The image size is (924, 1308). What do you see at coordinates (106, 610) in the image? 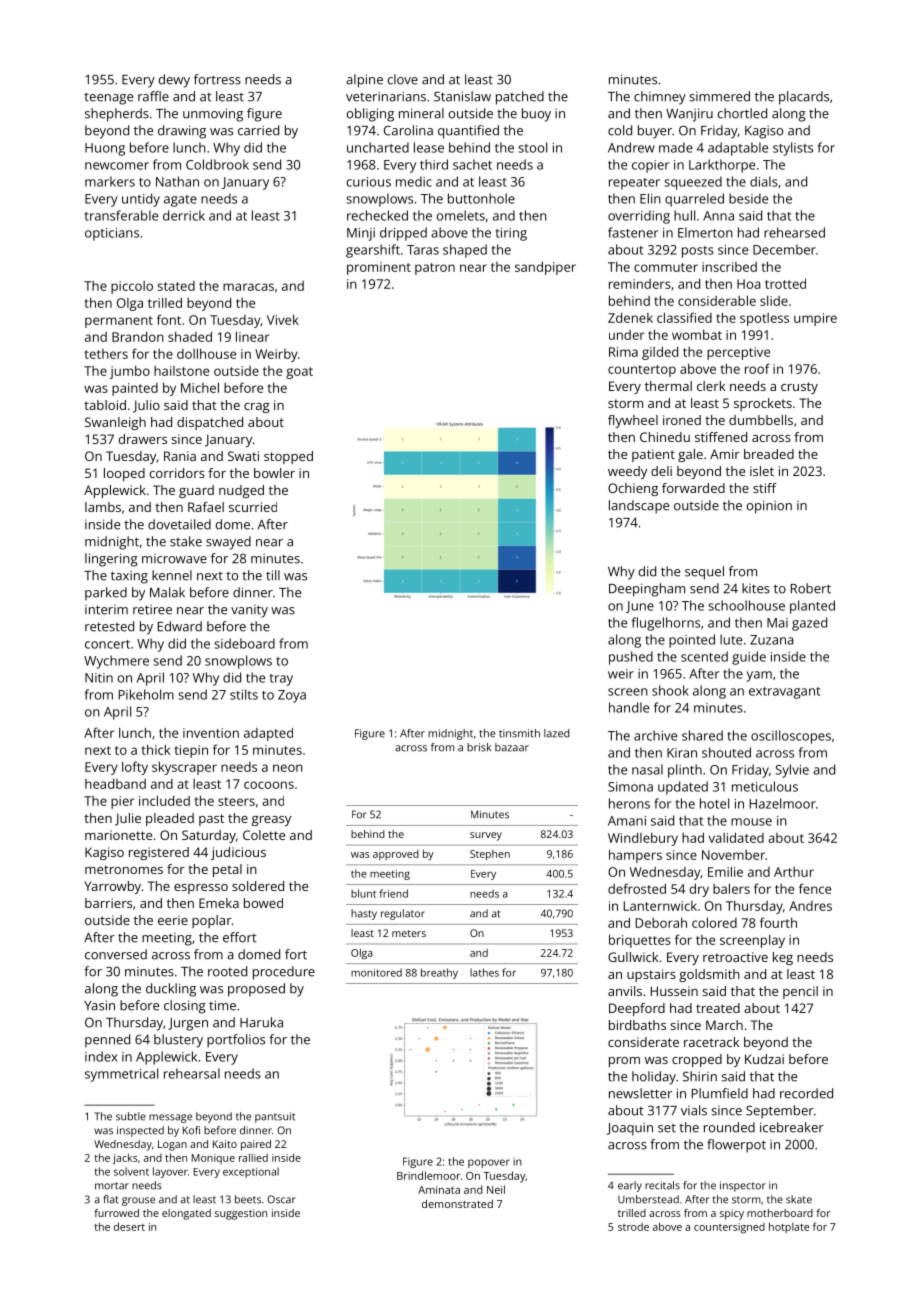
I see `interim` at bounding box center [106, 610].
